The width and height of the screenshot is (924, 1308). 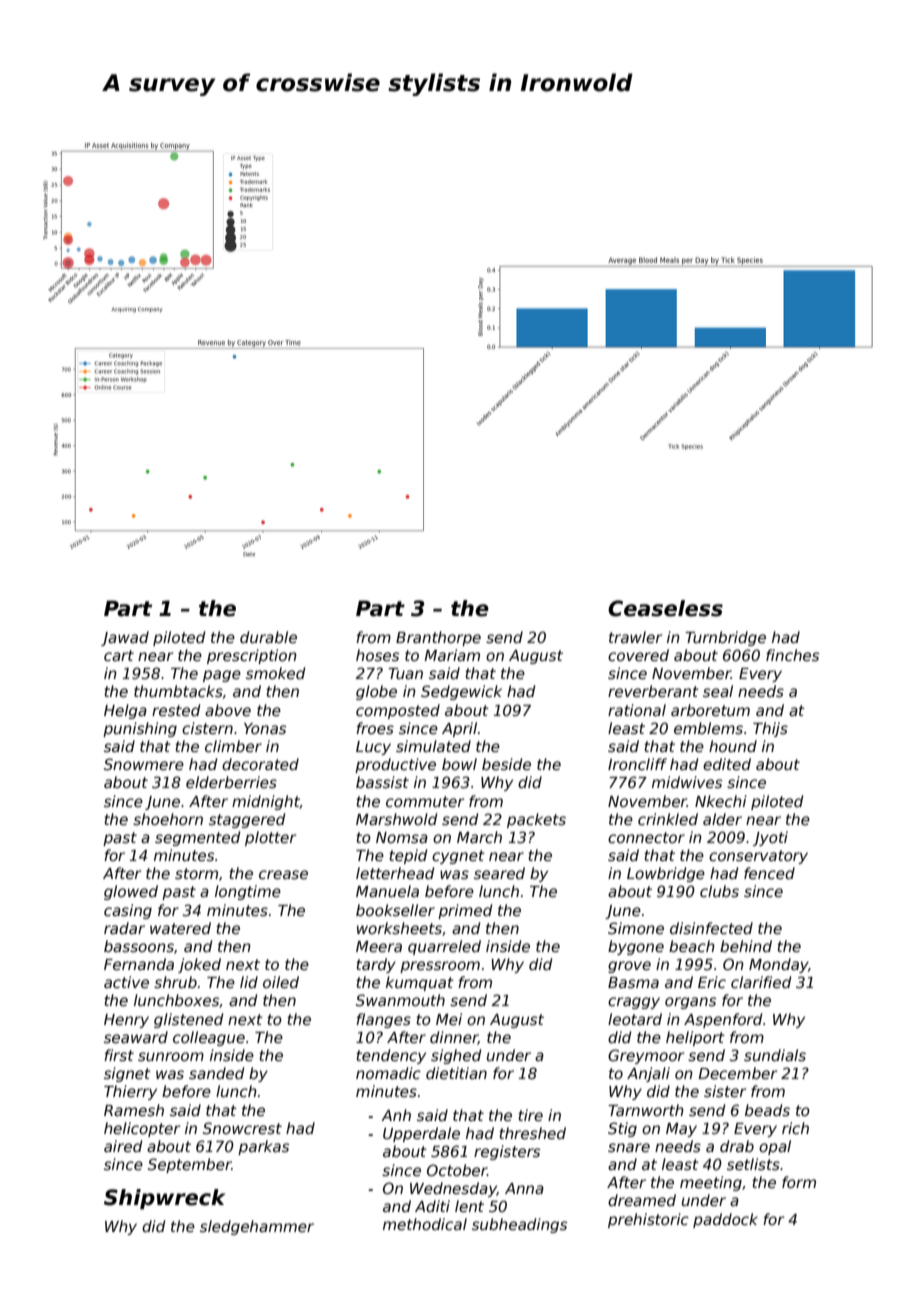 I want to click on cistern, so click(x=207, y=728).
